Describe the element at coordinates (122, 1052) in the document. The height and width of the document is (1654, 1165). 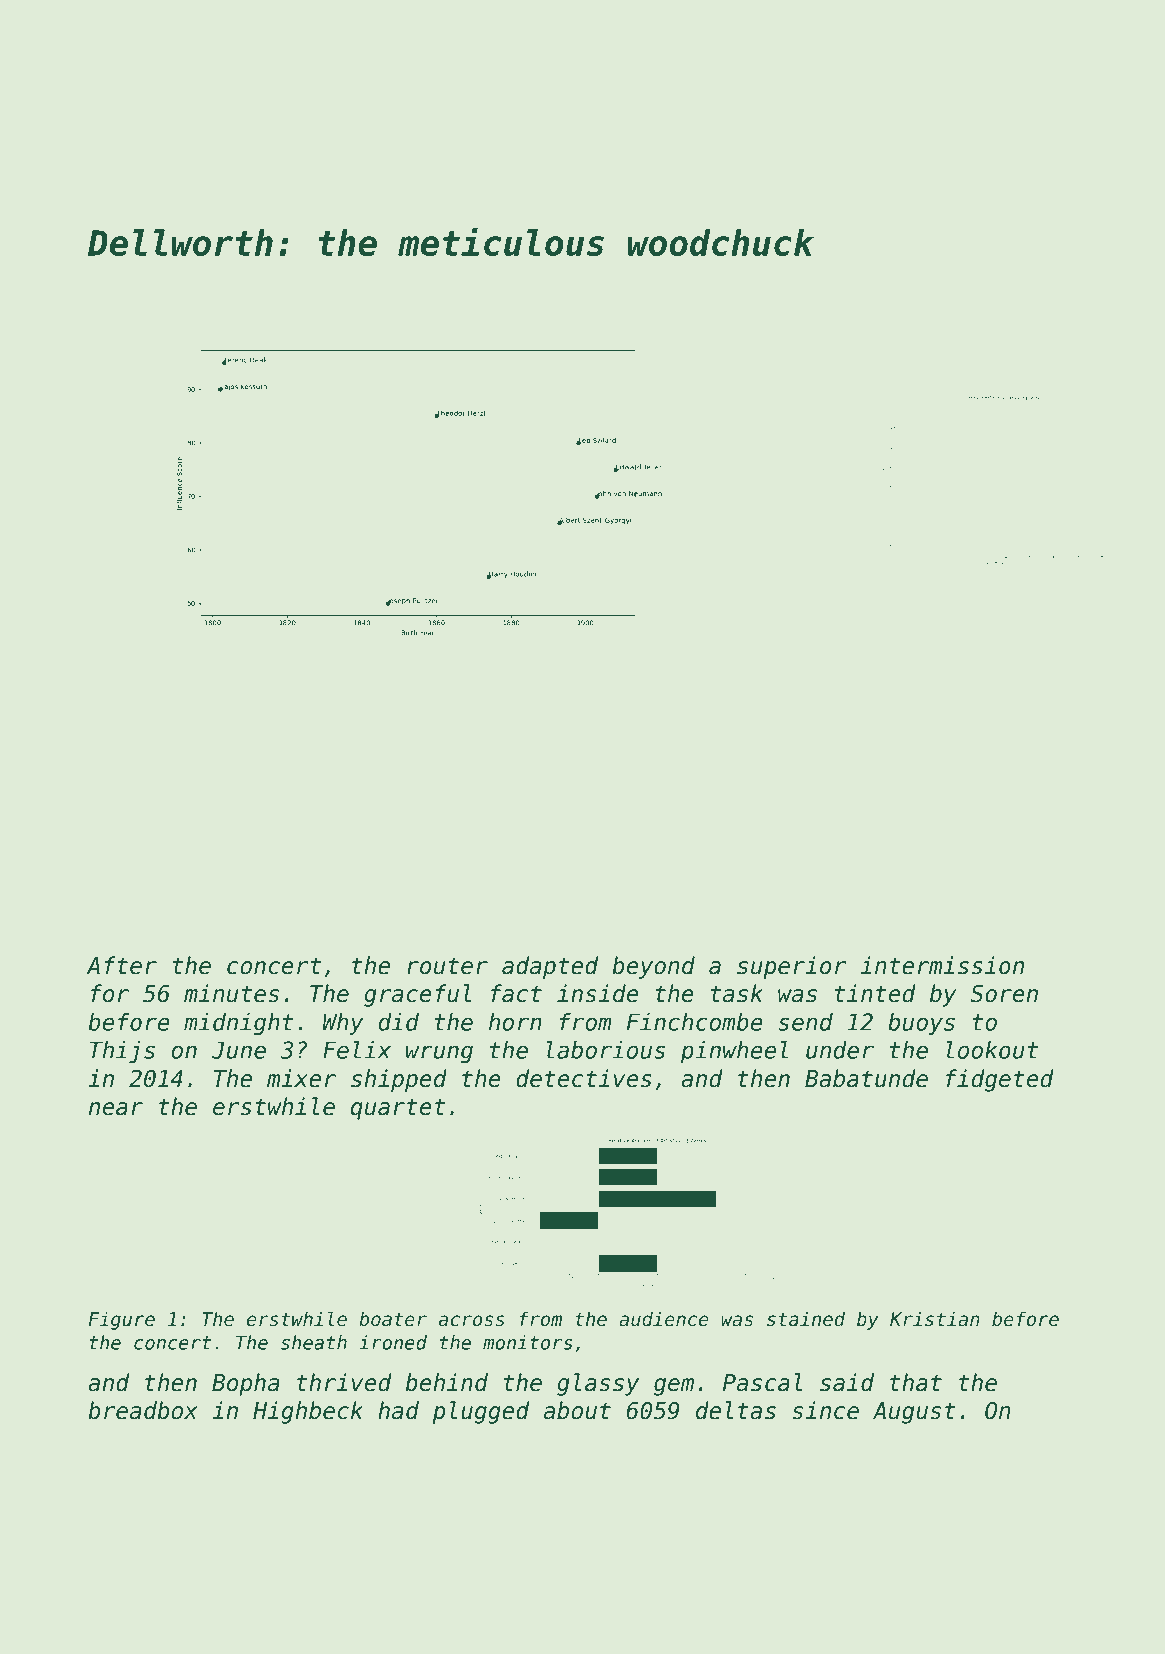
I see `Thijs` at that location.
